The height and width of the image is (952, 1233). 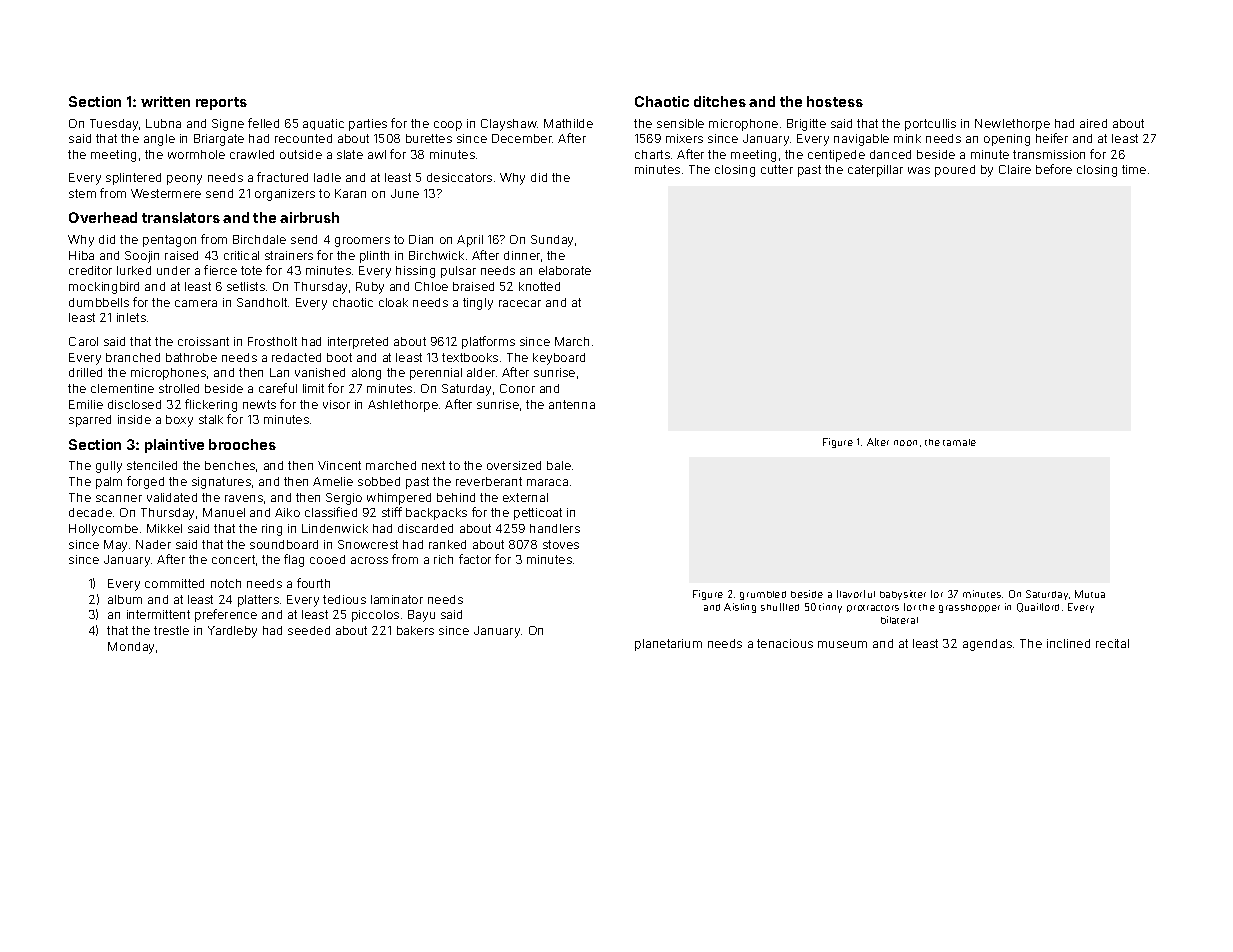 I want to click on Mutua, so click(x=1090, y=594).
